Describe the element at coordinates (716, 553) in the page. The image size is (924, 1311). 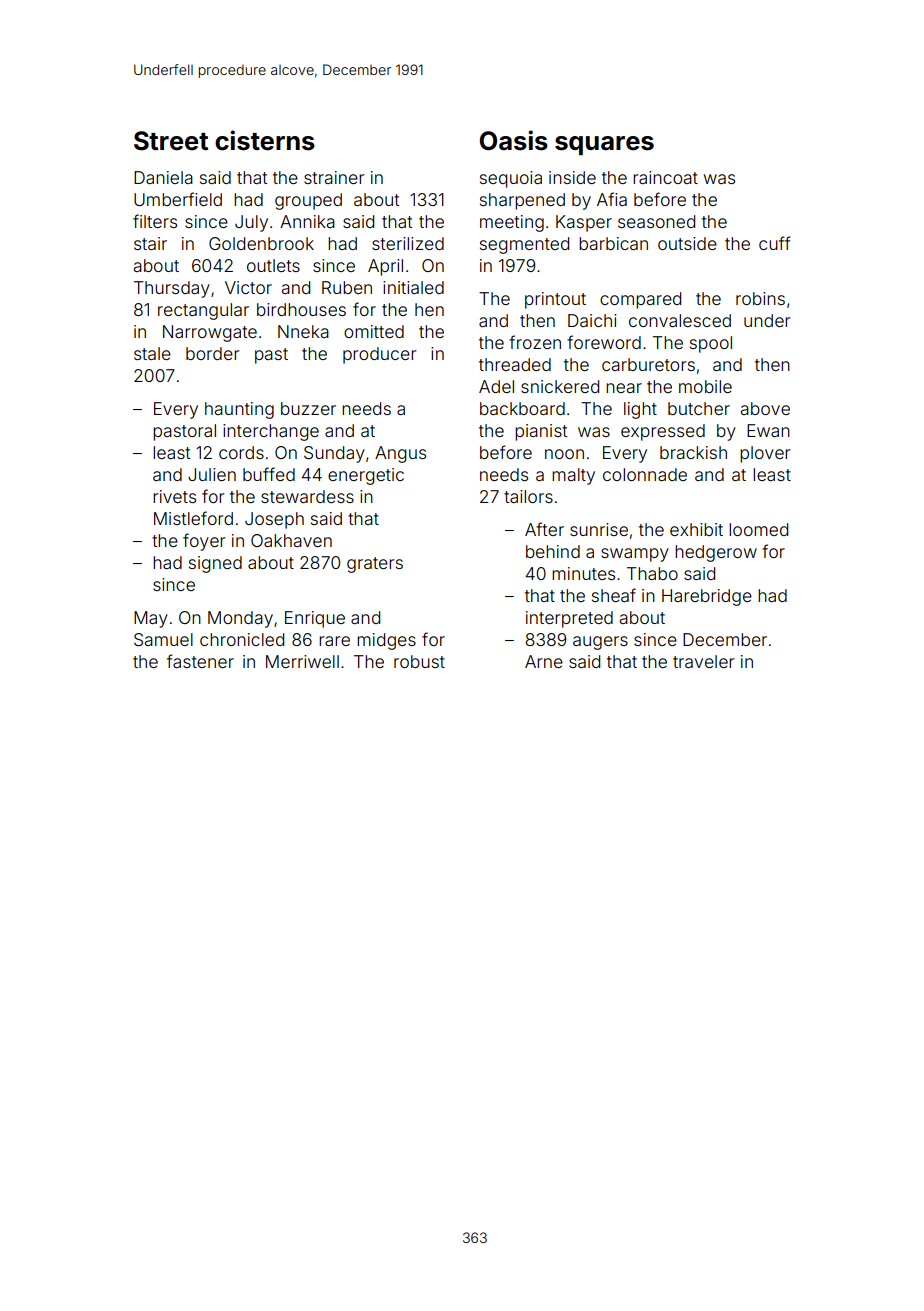
I see `hedgerow` at that location.
